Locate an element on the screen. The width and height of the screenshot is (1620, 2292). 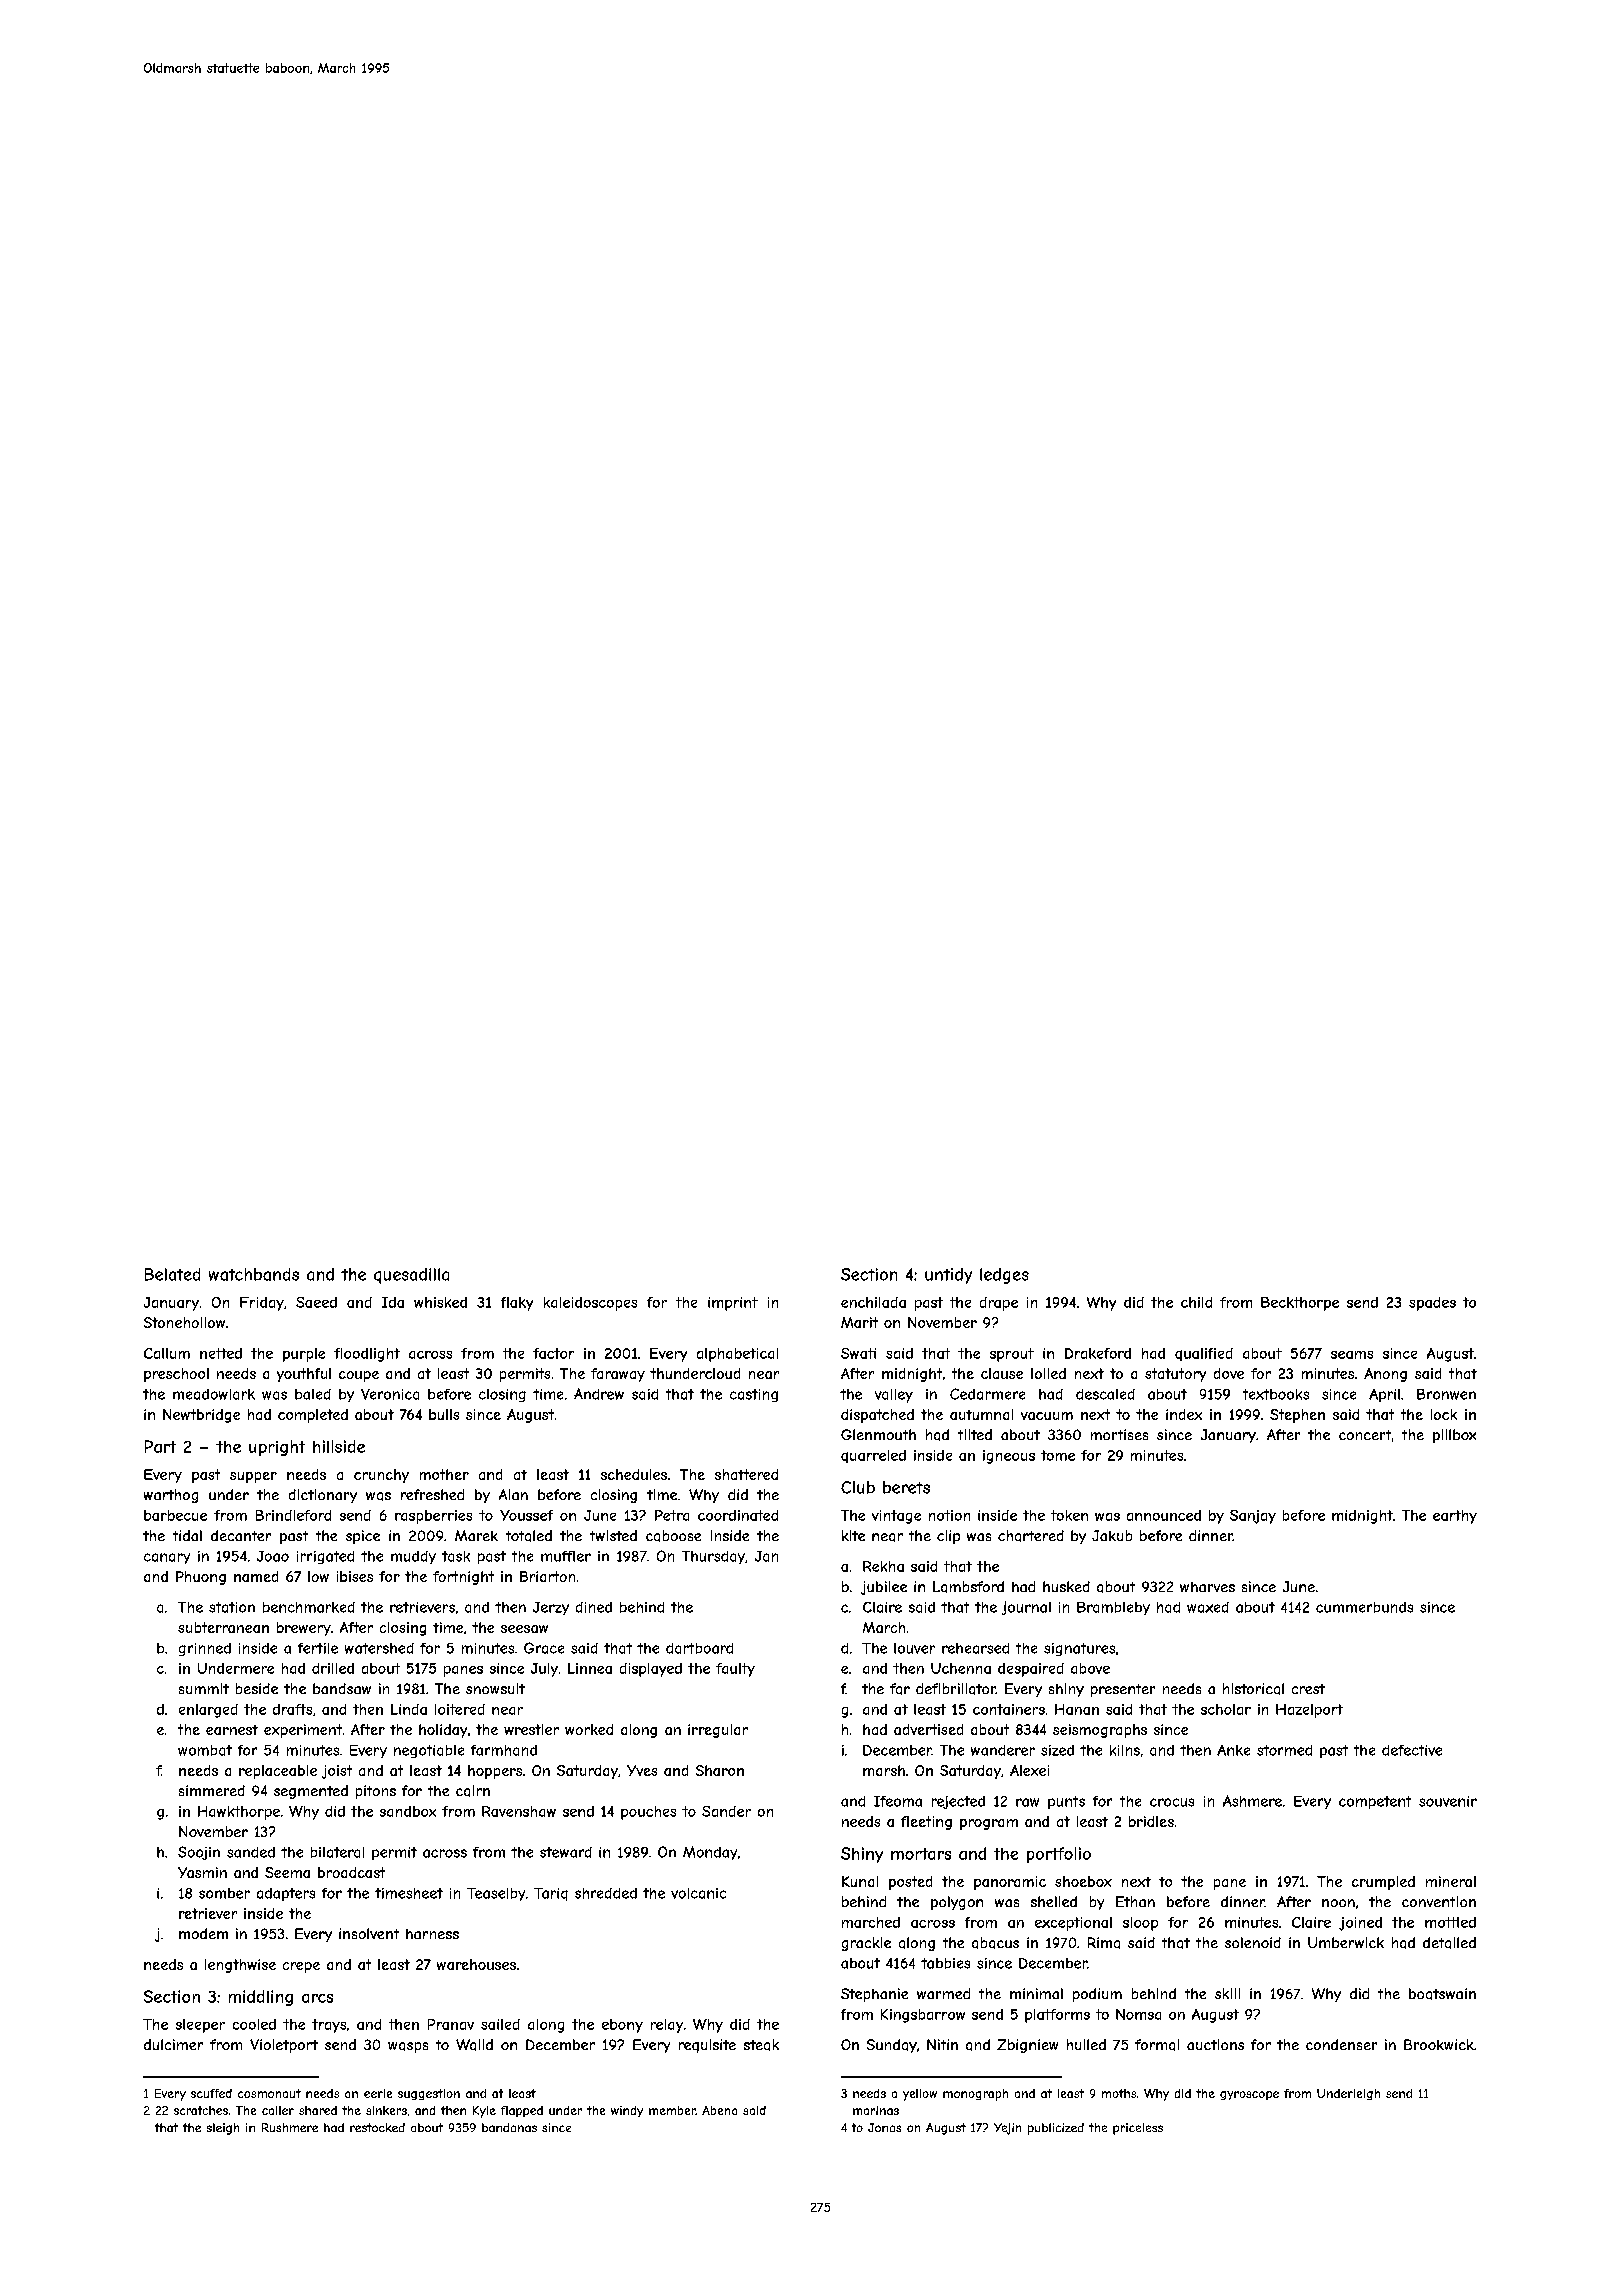
alphabetical is located at coordinates (737, 1355).
